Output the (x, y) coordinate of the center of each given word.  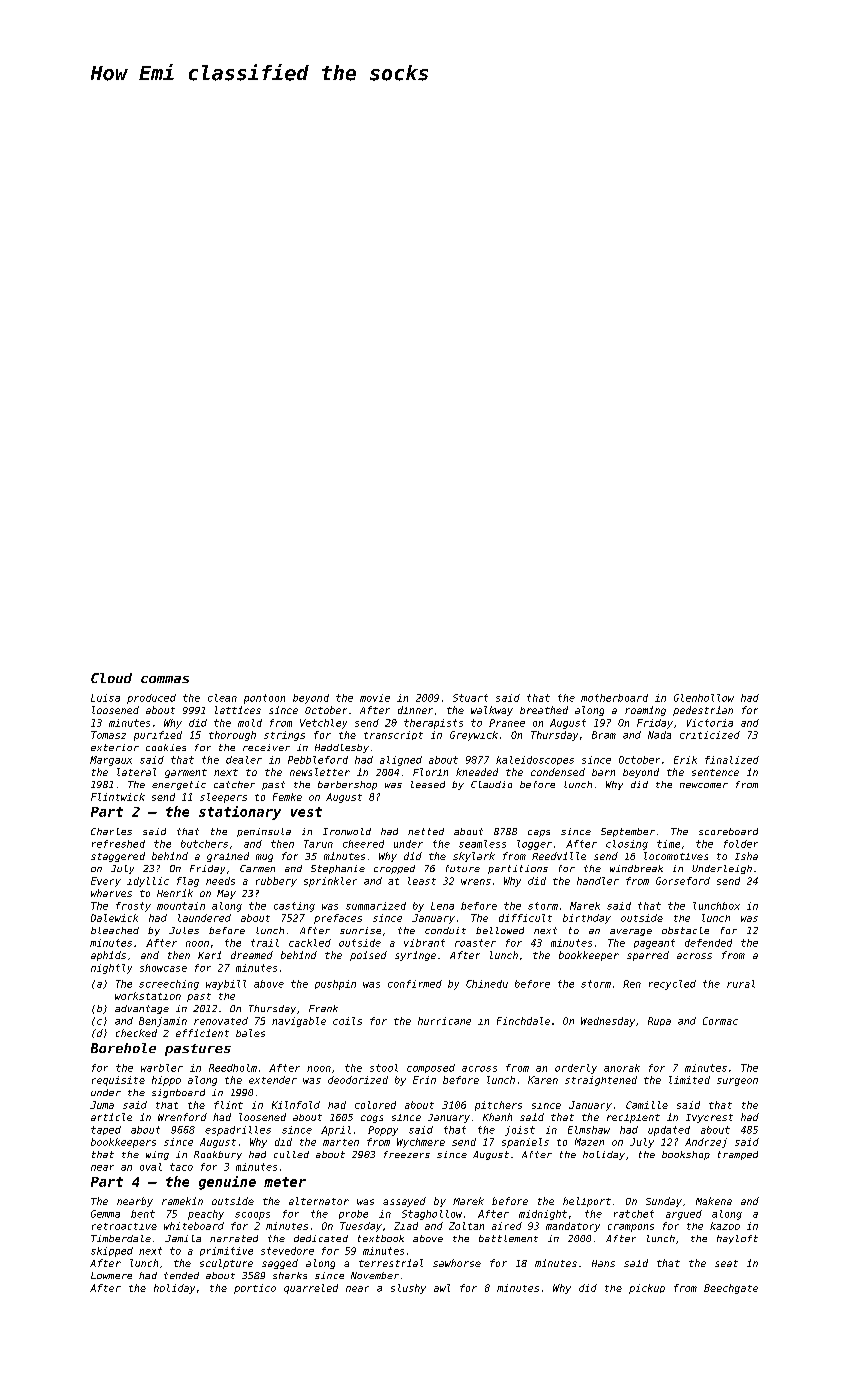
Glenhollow (704, 698)
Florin (430, 772)
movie (375, 698)
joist (520, 1131)
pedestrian (703, 711)
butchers (204, 844)
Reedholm (233, 1068)
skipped (112, 1252)
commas (165, 679)
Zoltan (466, 1226)
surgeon (737, 1082)
